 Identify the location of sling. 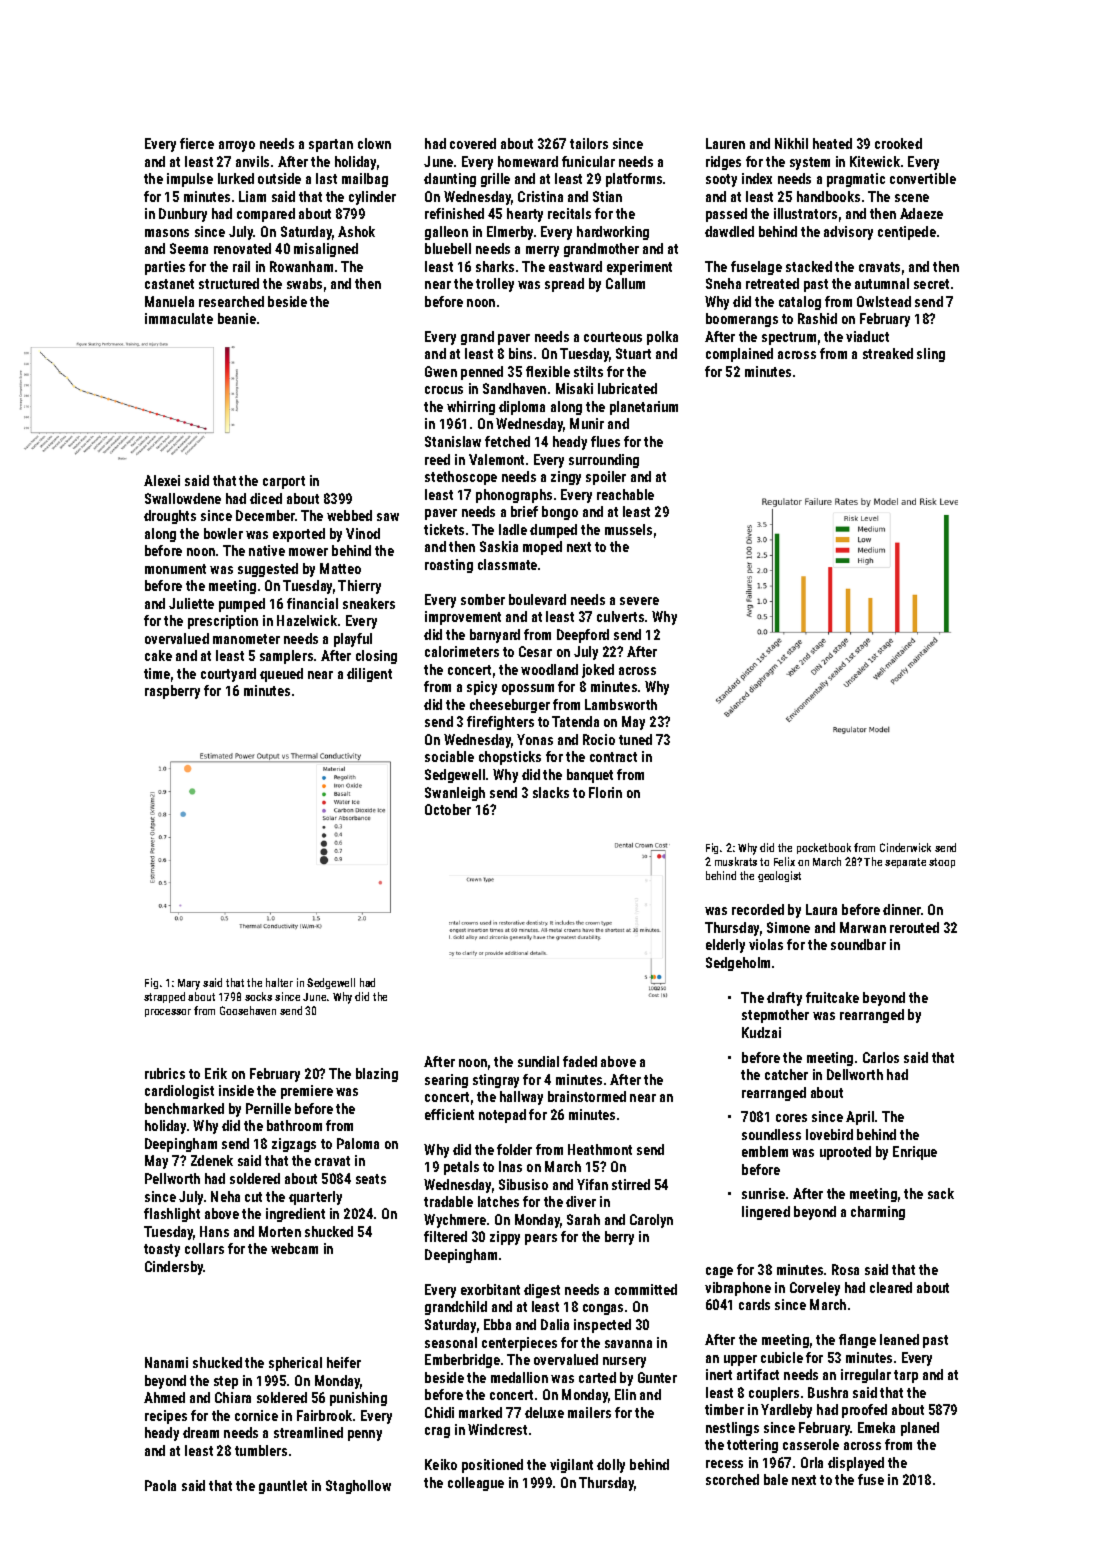
(931, 355).
